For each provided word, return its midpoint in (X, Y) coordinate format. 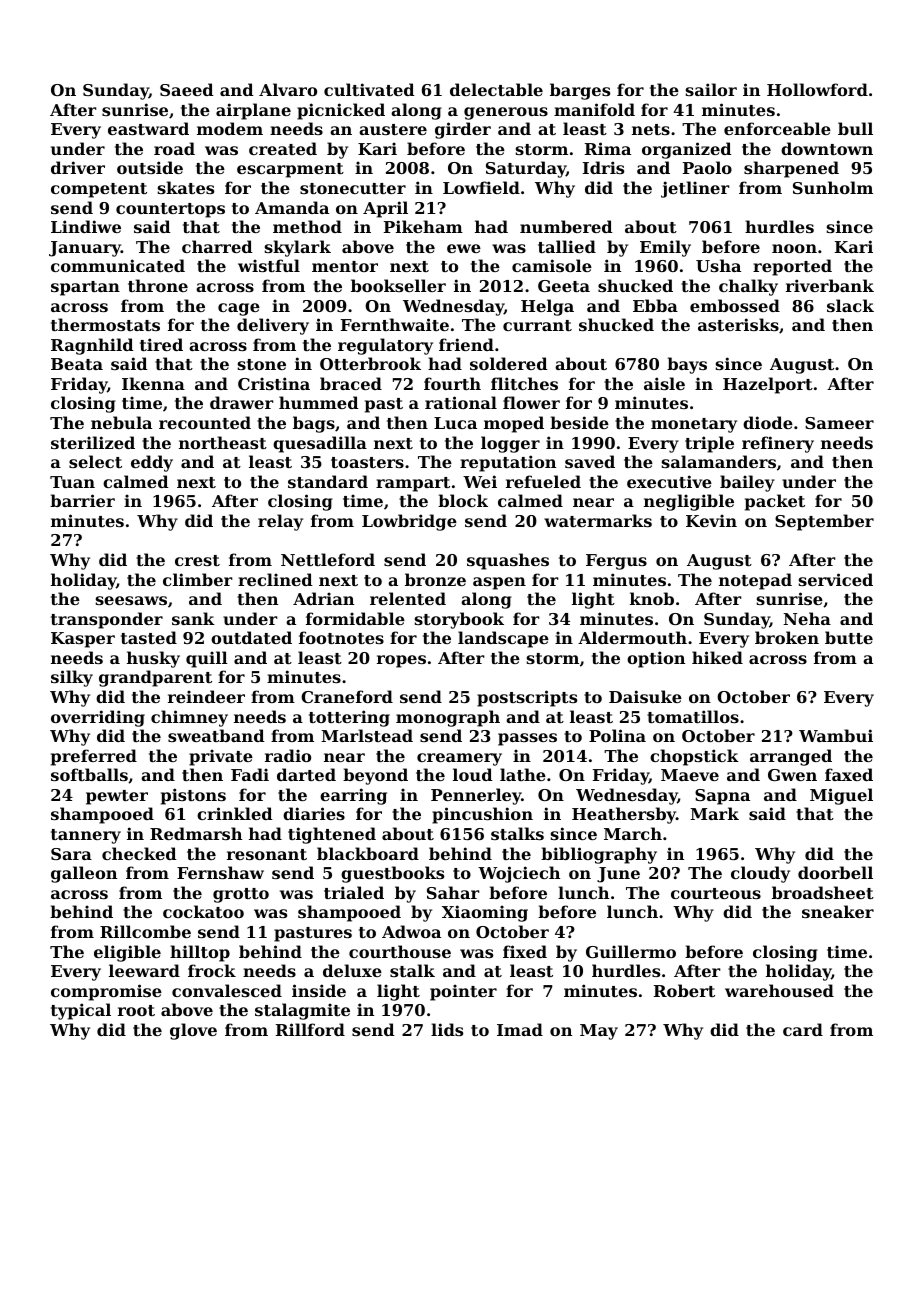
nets (651, 129)
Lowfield (481, 187)
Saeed (187, 89)
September (824, 522)
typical (81, 1011)
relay (280, 522)
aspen (499, 583)
